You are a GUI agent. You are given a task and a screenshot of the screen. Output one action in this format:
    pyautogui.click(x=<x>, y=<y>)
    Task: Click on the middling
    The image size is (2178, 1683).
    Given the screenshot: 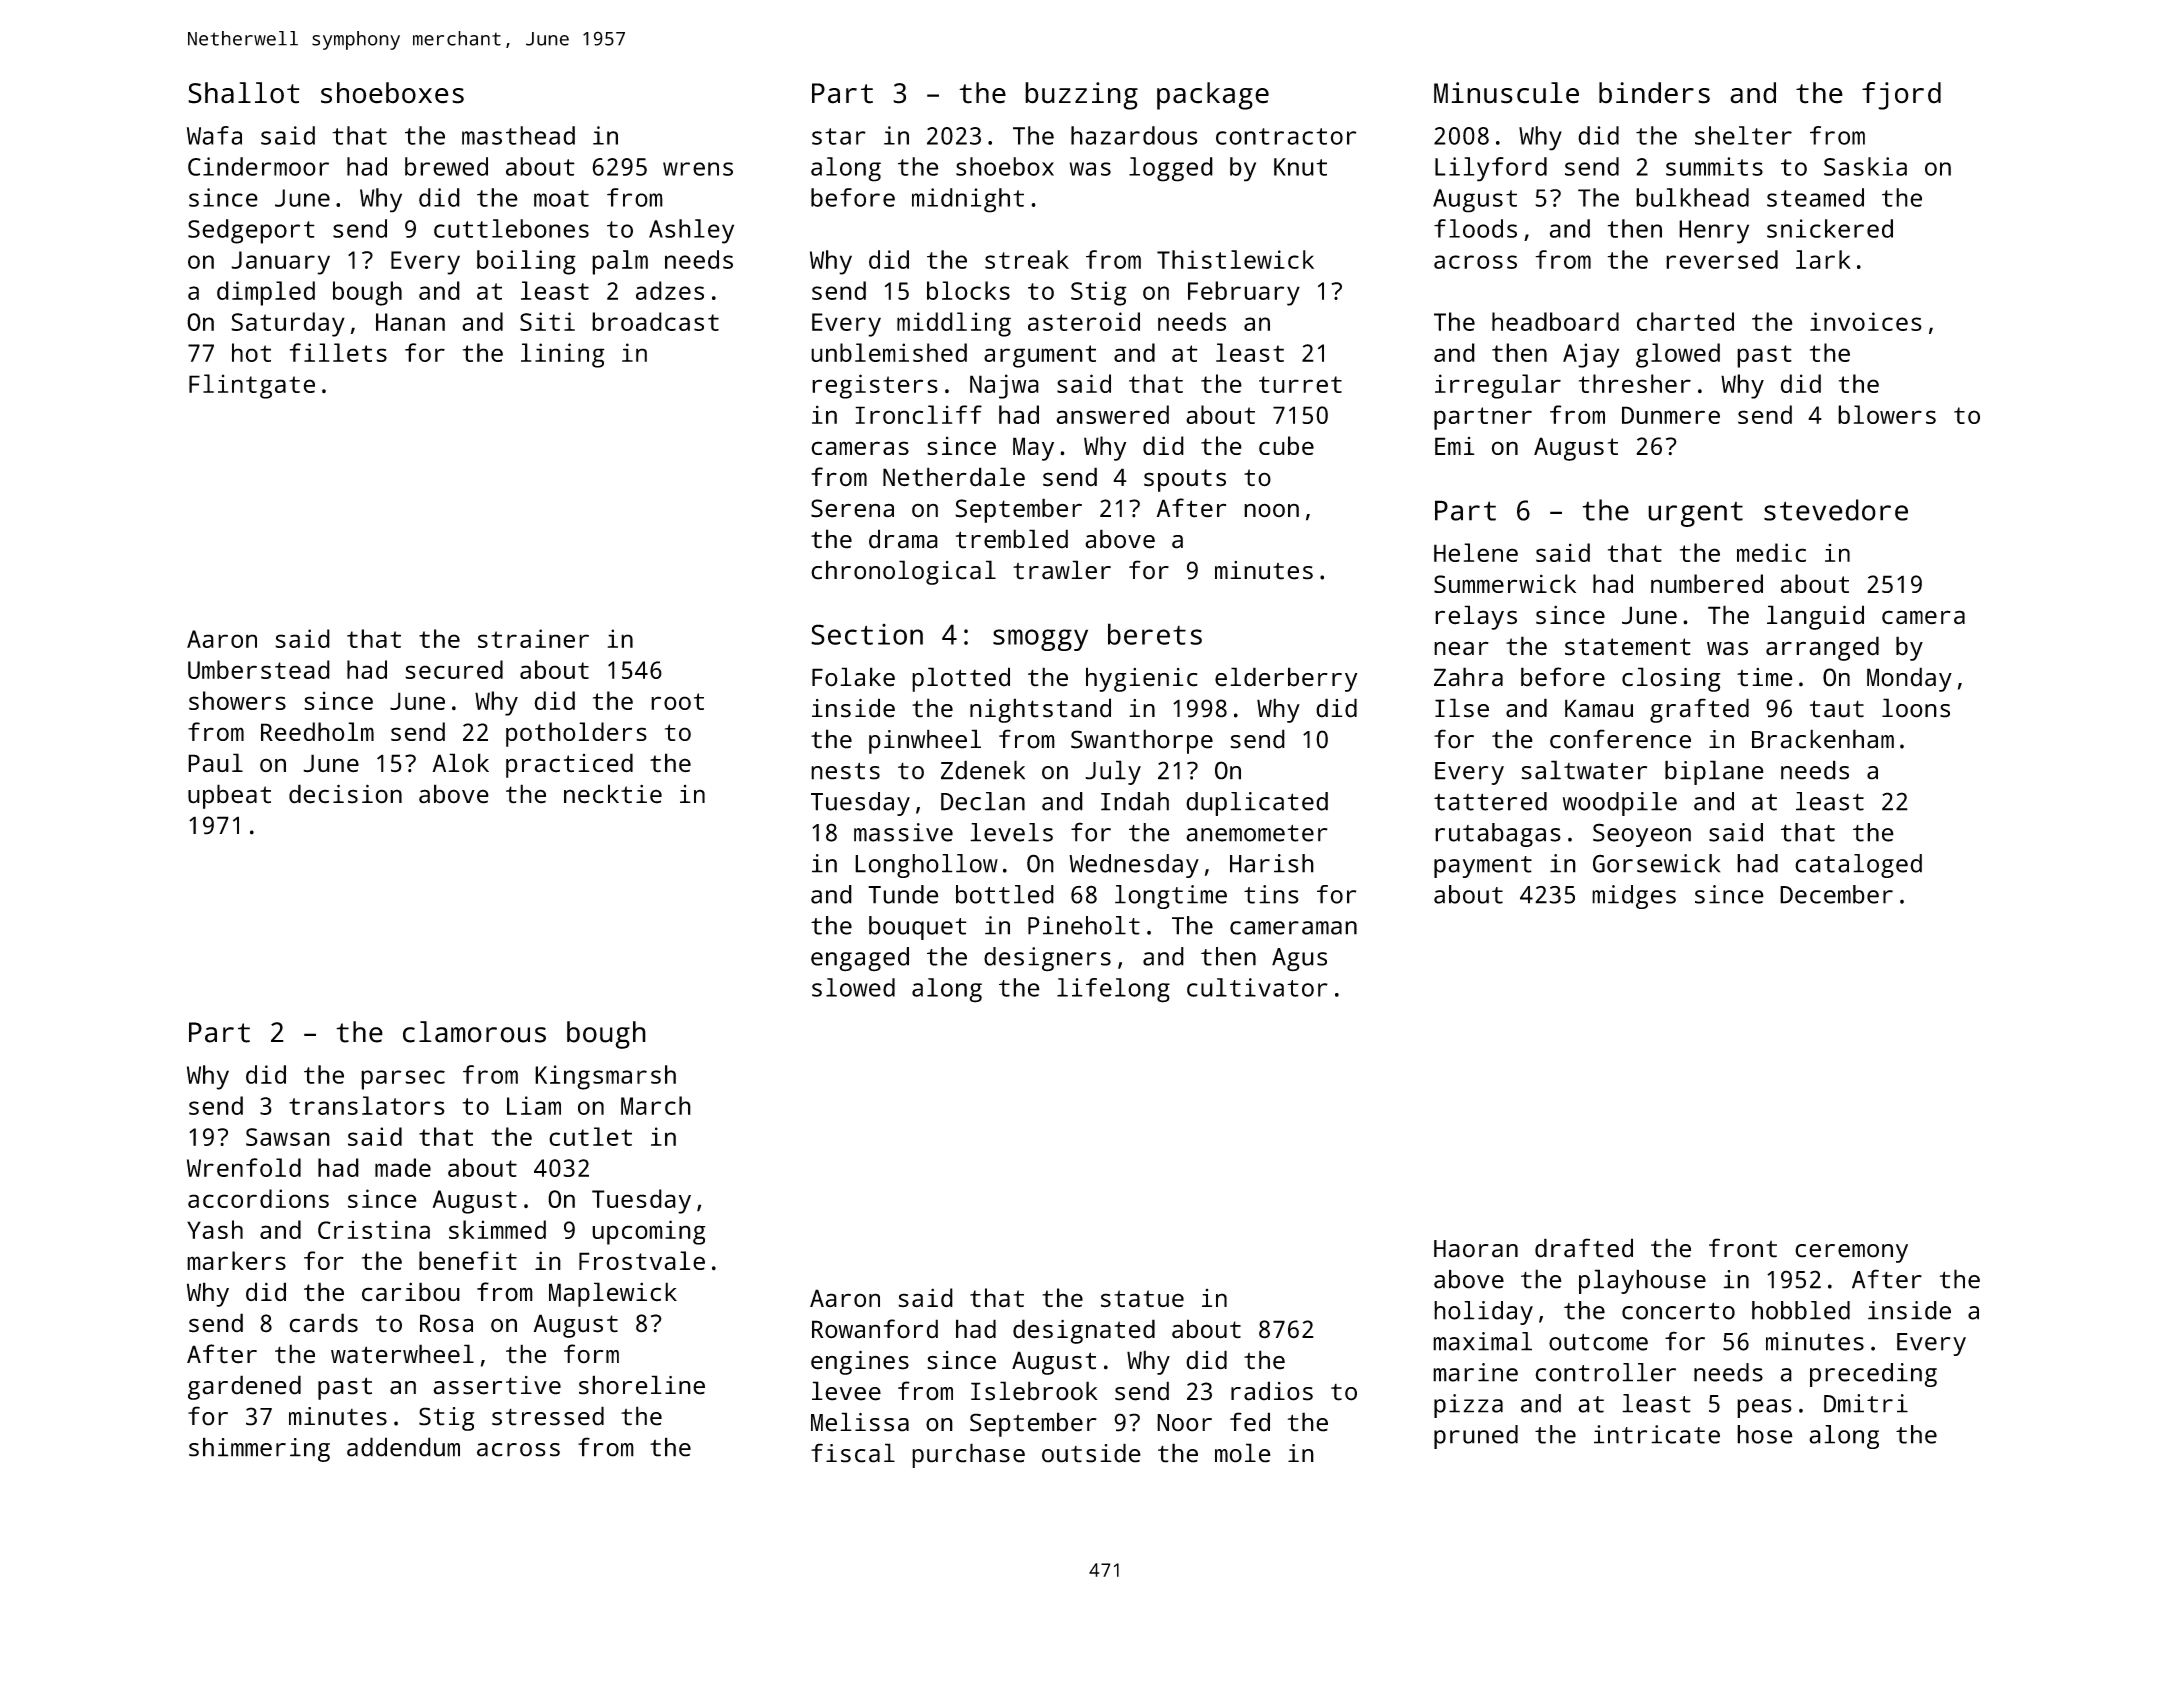 What is the action you would take?
    pyautogui.click(x=954, y=324)
